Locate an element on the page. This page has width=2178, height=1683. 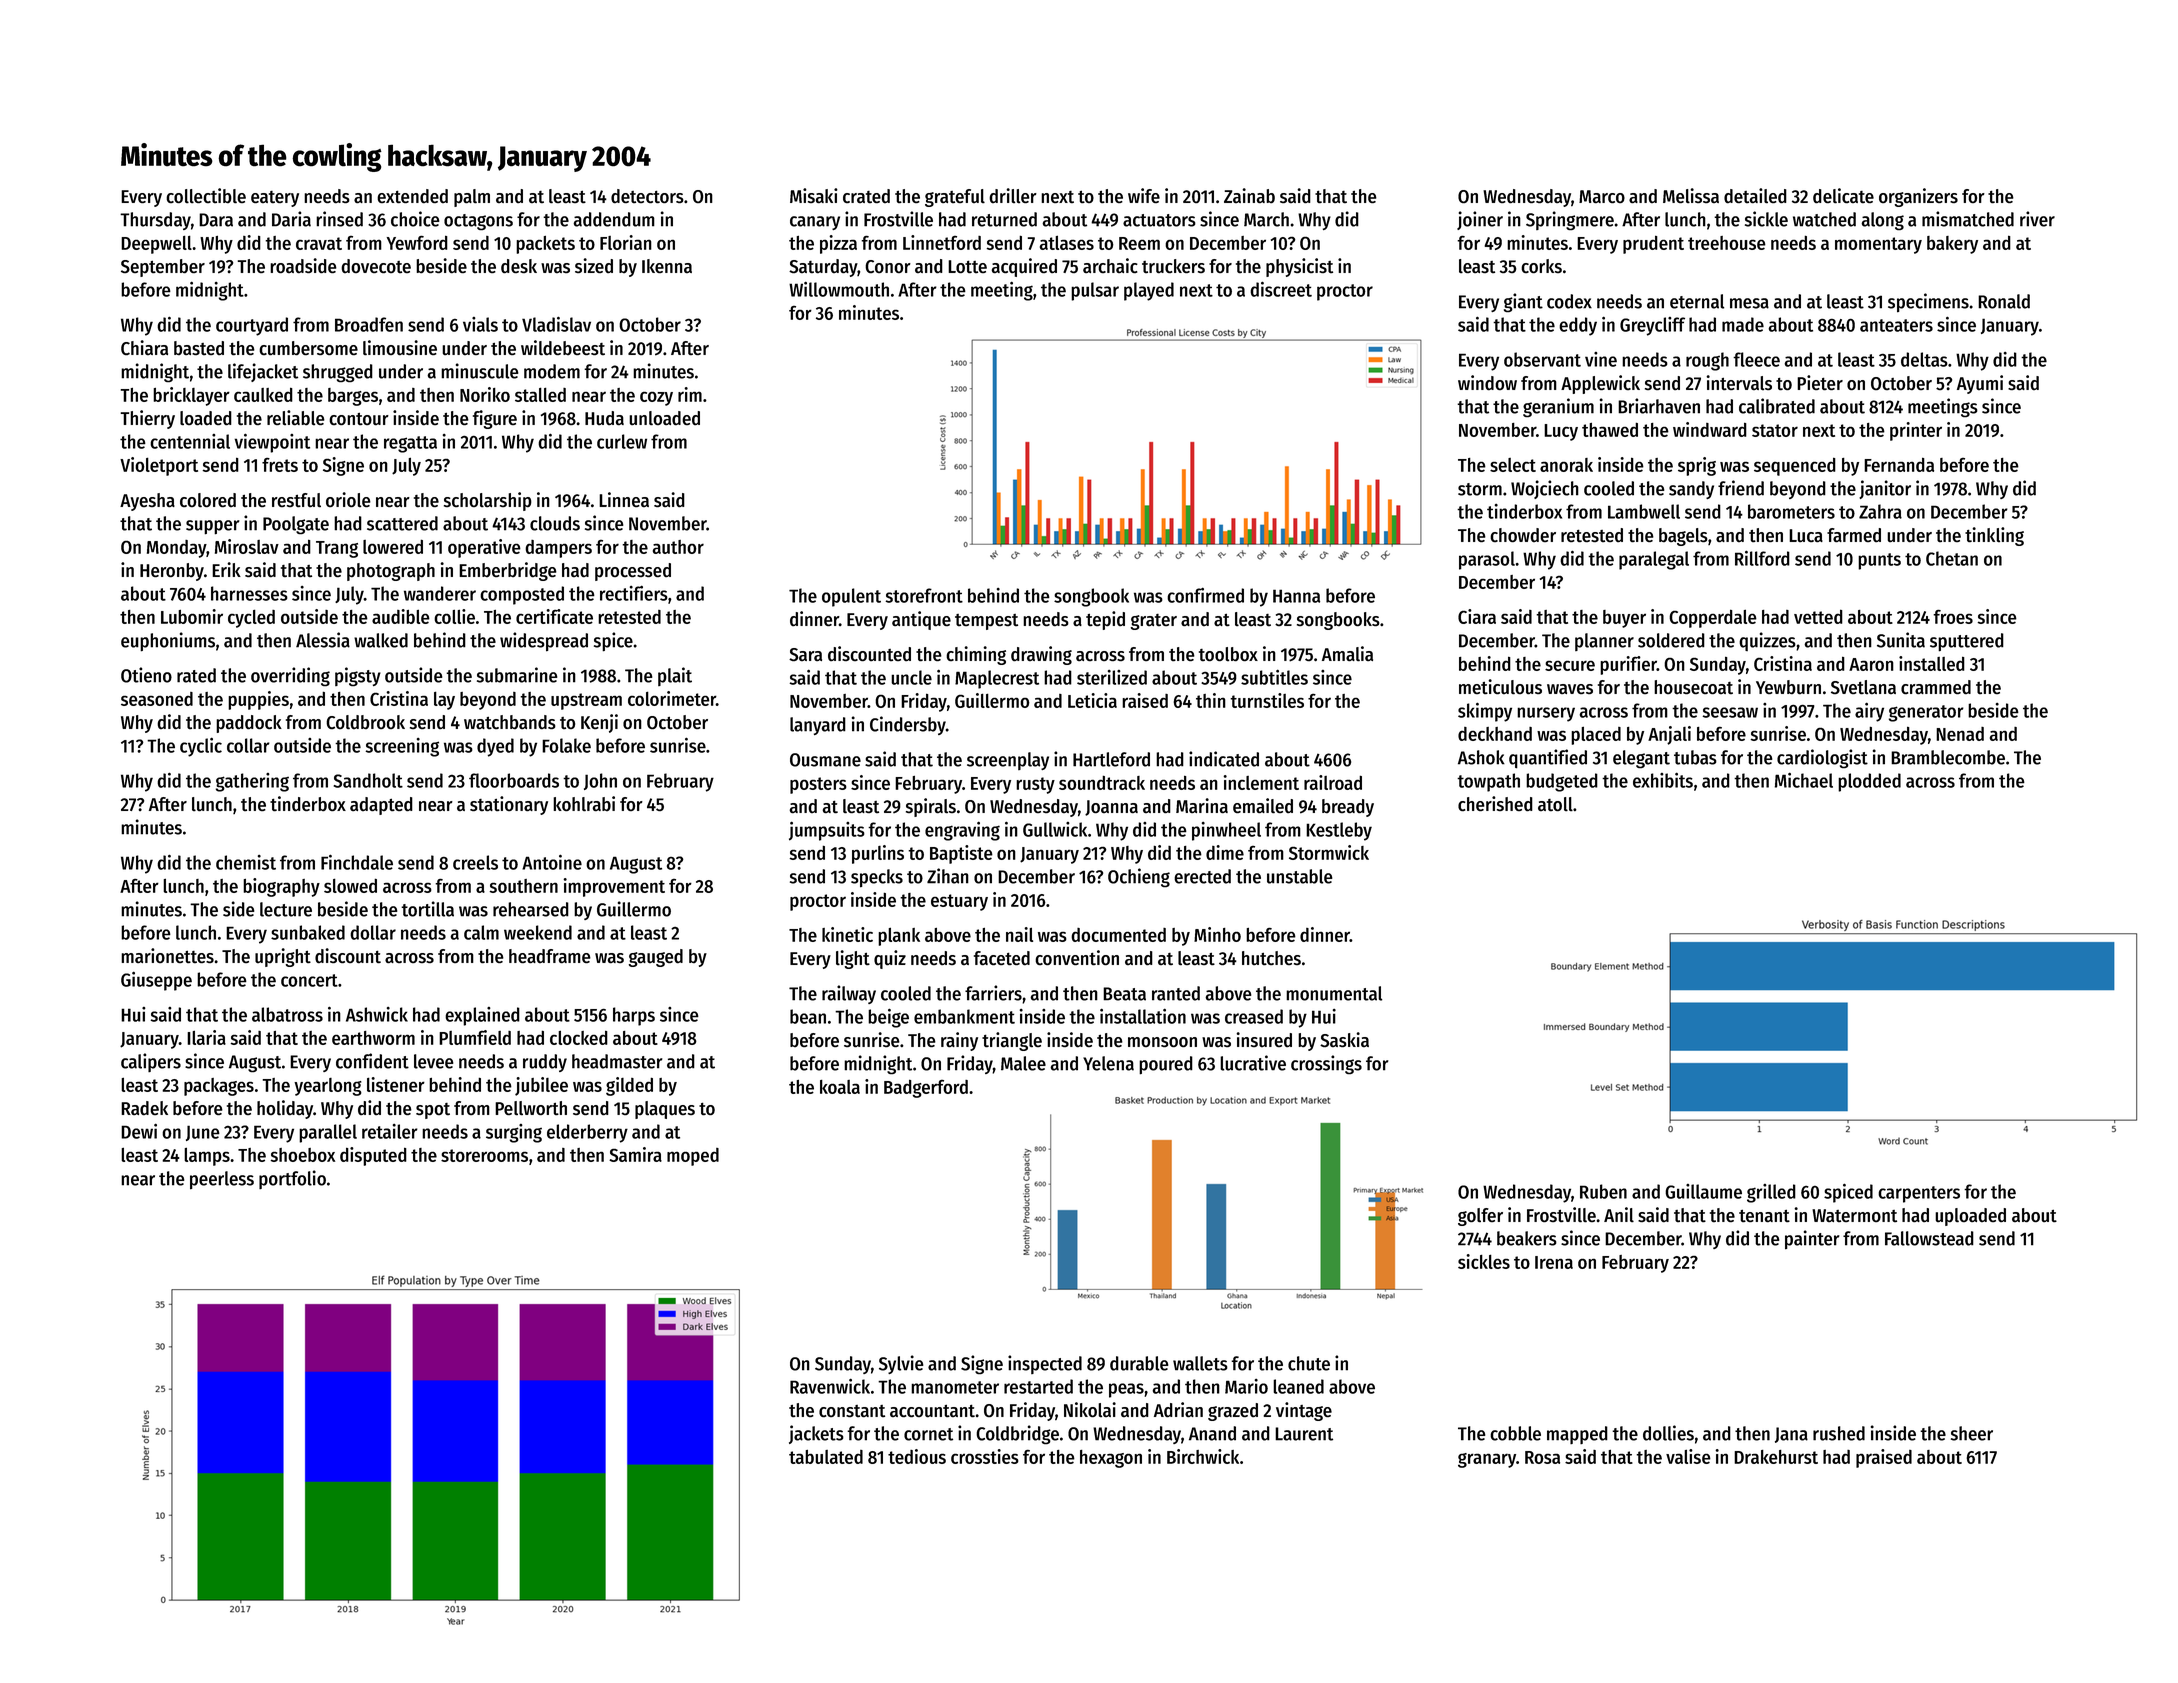
Badgerford is located at coordinates (926, 1089).
